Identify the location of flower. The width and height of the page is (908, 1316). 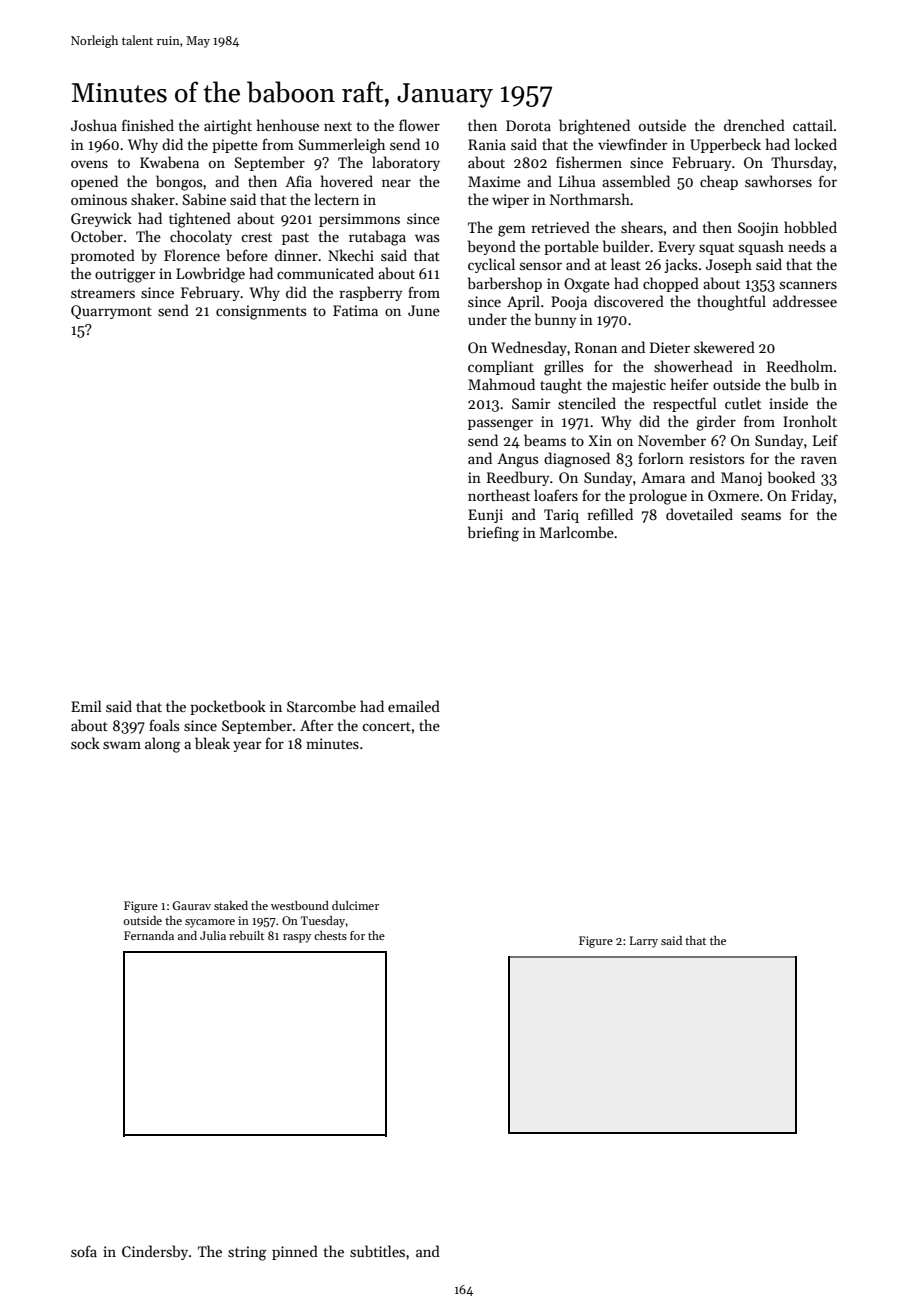
(419, 125).
